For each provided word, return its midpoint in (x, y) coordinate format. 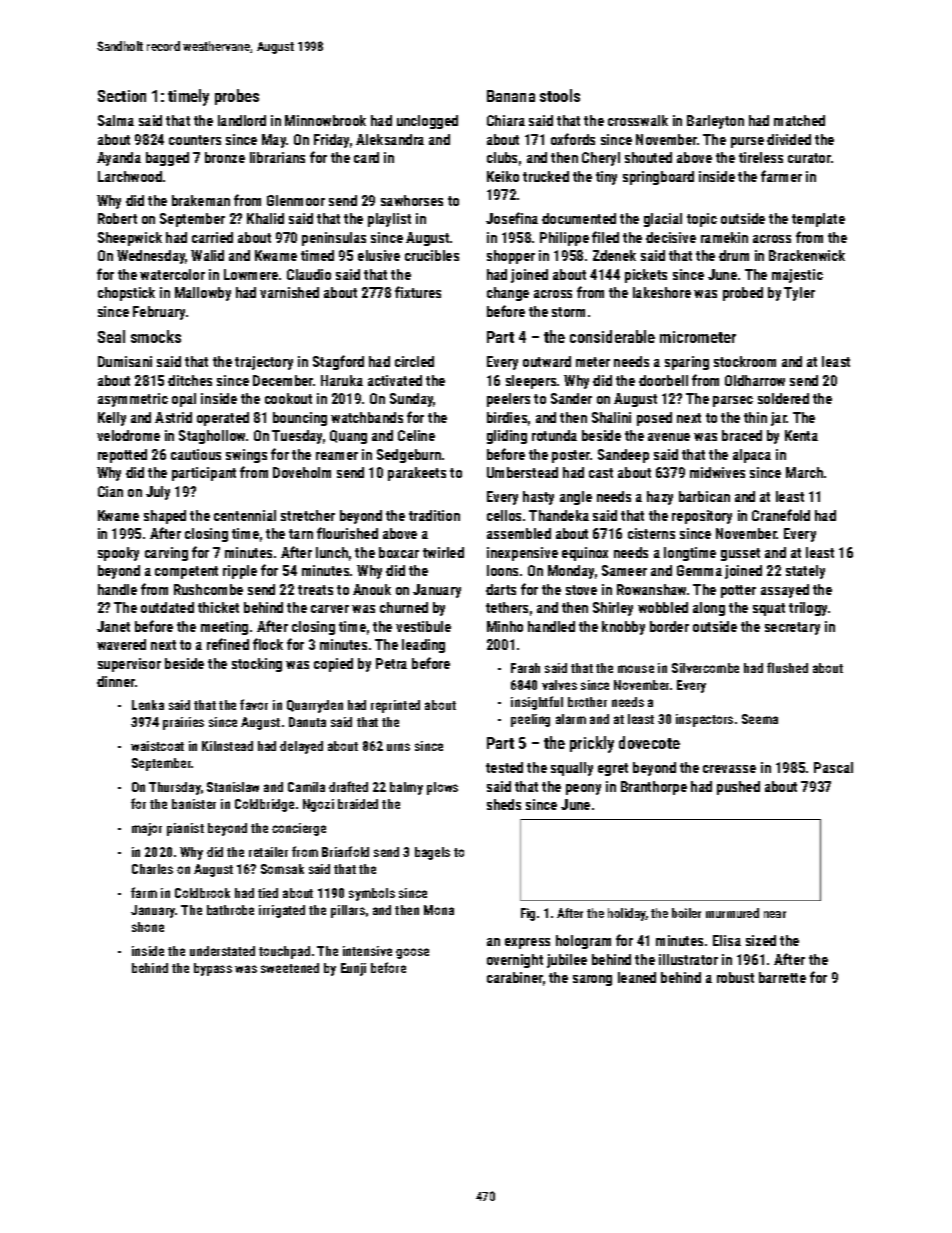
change (508, 294)
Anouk (372, 589)
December (283, 380)
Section (122, 96)
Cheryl (601, 159)
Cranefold (781, 515)
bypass (213, 969)
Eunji (353, 969)
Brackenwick (807, 255)
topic (702, 220)
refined (228, 644)
